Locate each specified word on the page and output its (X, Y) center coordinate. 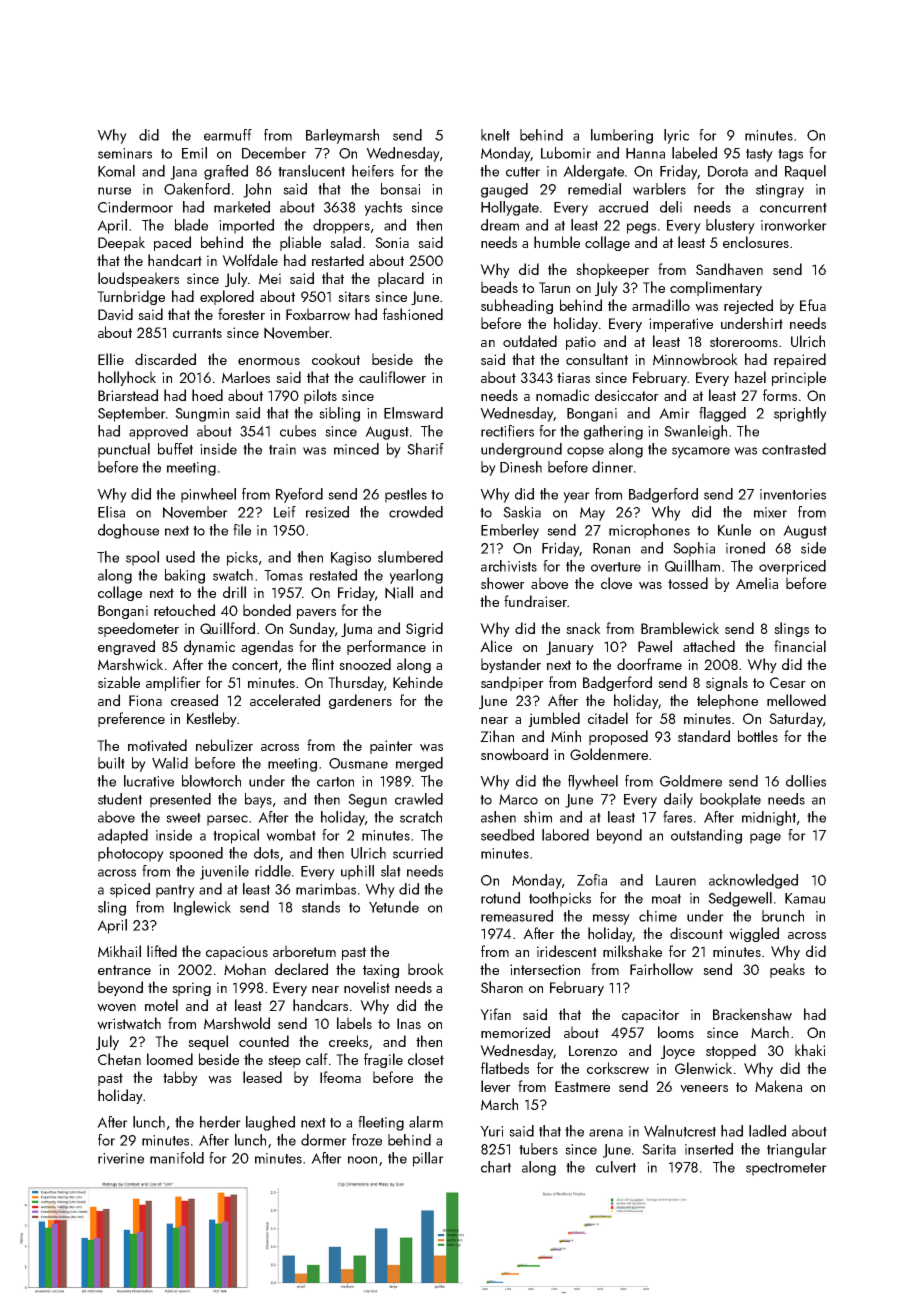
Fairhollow (661, 969)
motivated (157, 745)
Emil (194, 153)
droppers (341, 226)
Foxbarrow (318, 314)
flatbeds (505, 1068)
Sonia (392, 242)
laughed (270, 1123)
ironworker (794, 225)
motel (161, 1005)
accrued (623, 207)
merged (419, 764)
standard (704, 736)
